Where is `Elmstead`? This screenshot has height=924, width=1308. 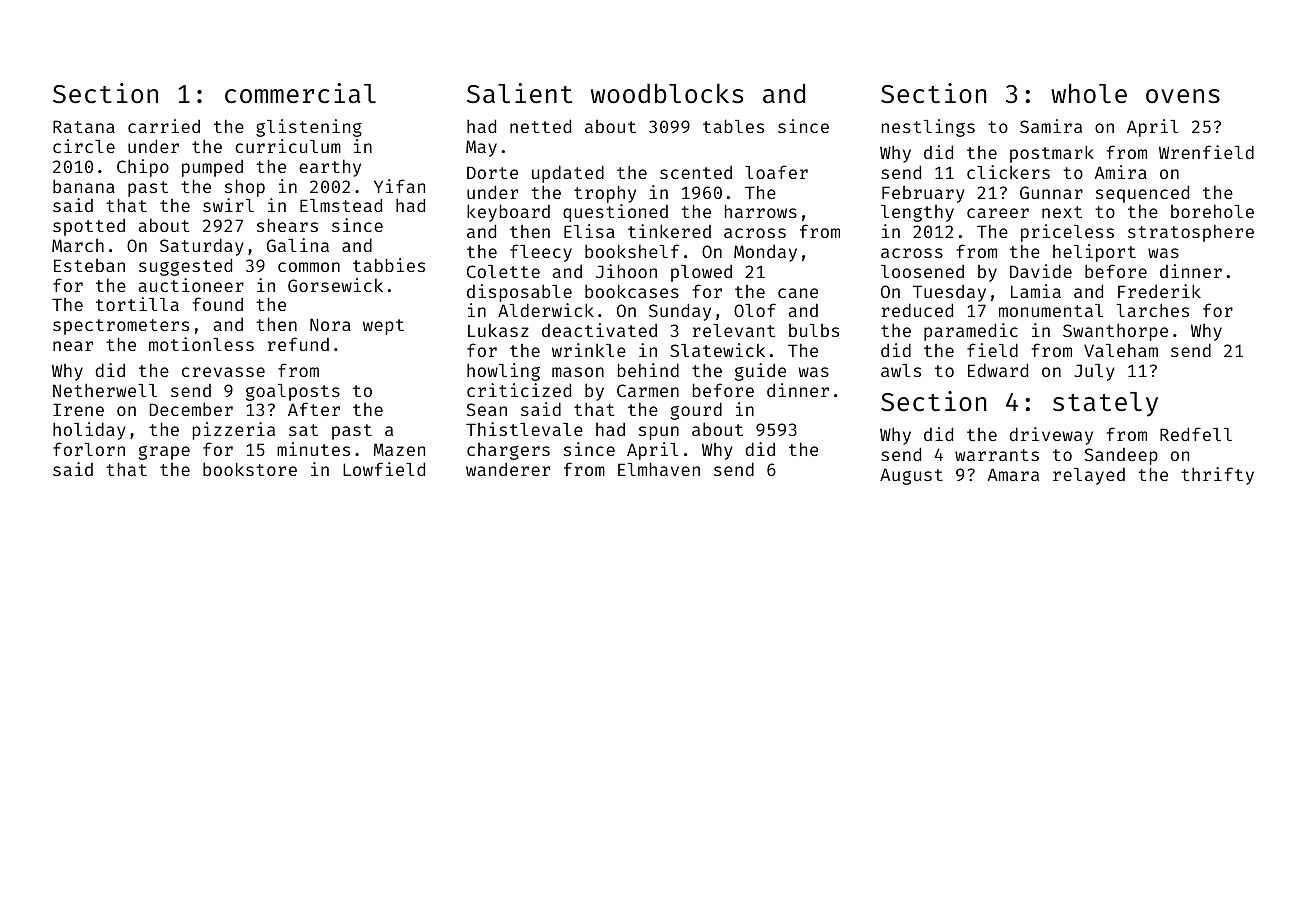
Elmstead is located at coordinates (341, 205).
